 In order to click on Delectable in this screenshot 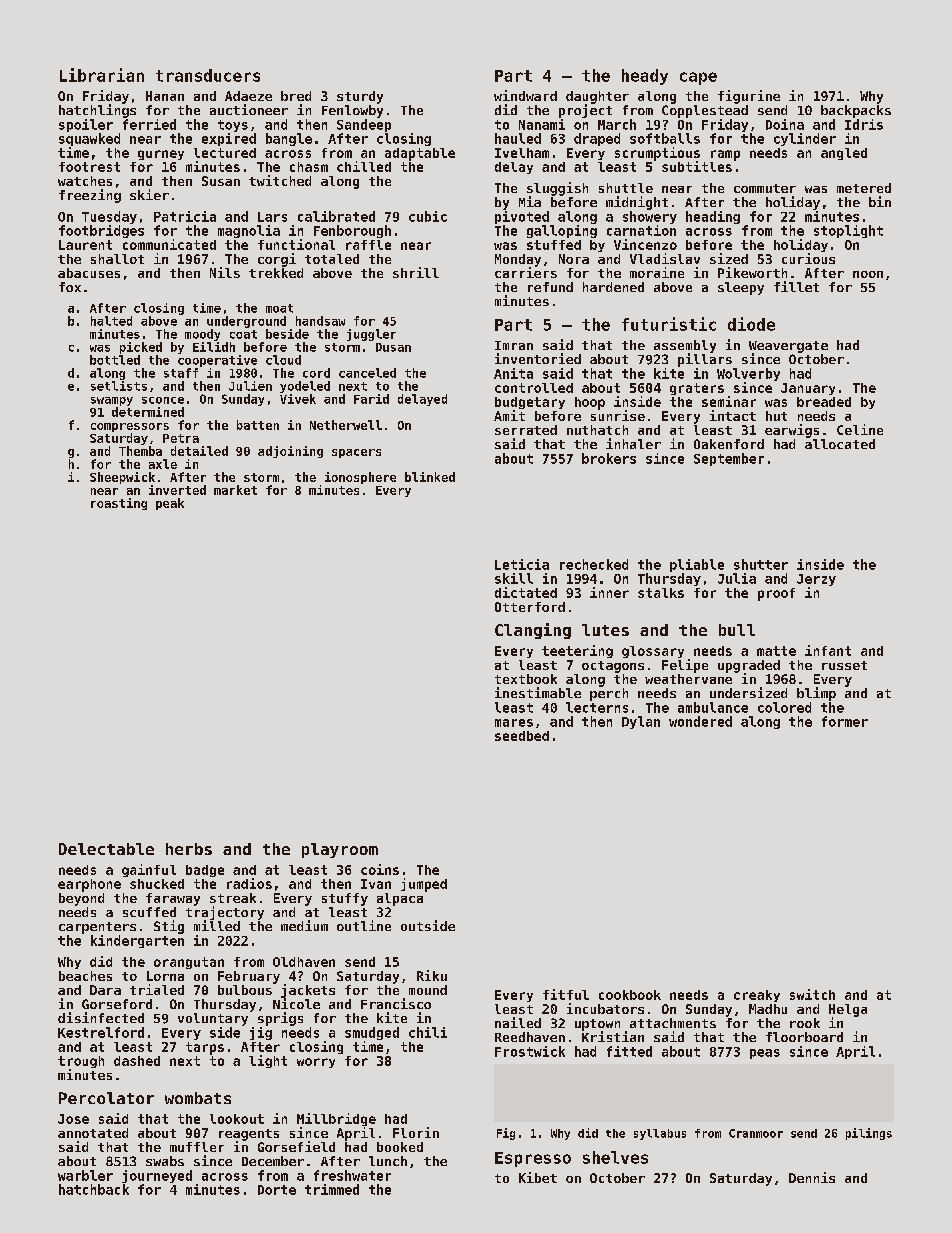, I will do `click(106, 849)`.
